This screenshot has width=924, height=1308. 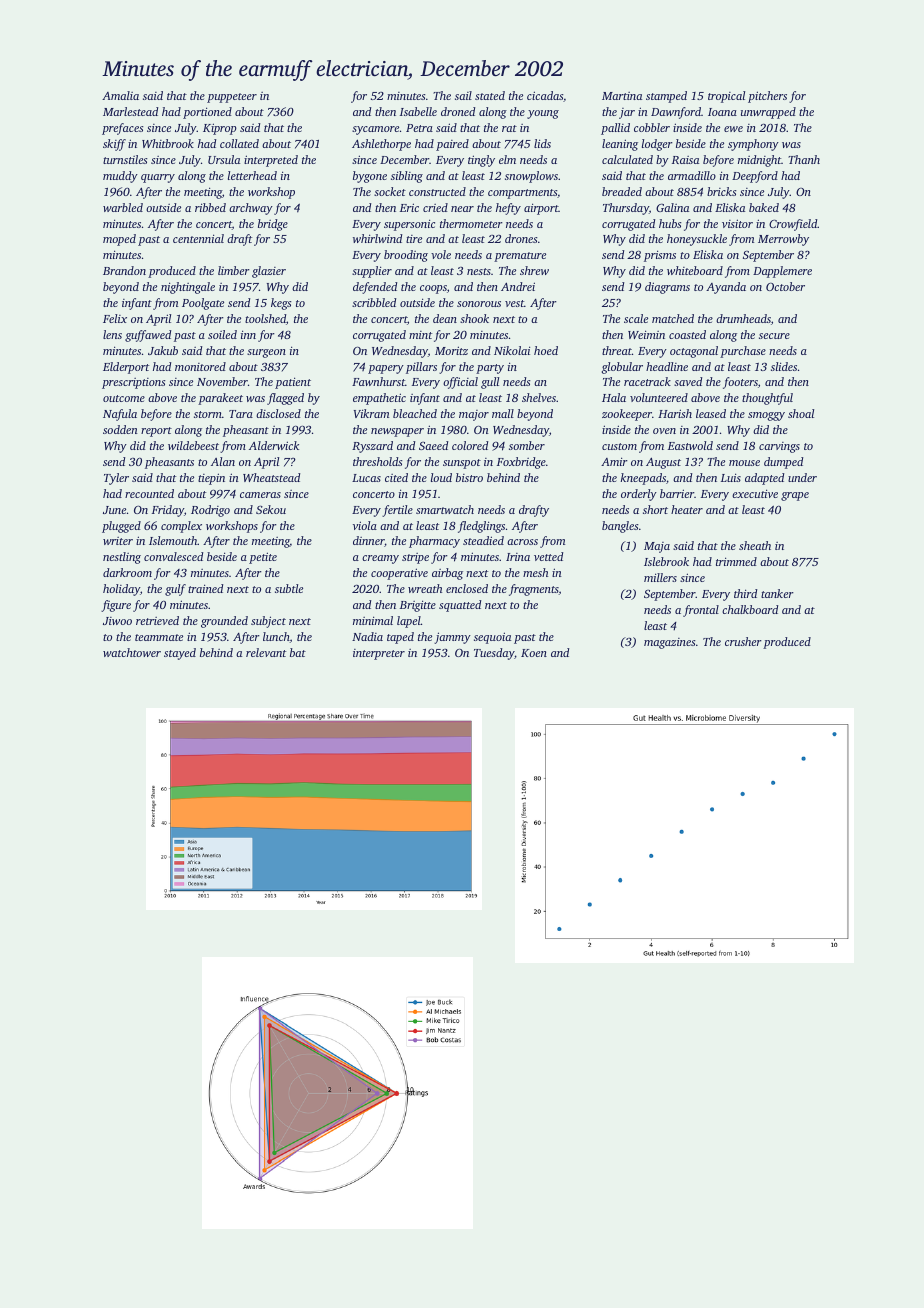 What do you see at coordinates (687, 334) in the screenshot?
I see `coasted` at bounding box center [687, 334].
